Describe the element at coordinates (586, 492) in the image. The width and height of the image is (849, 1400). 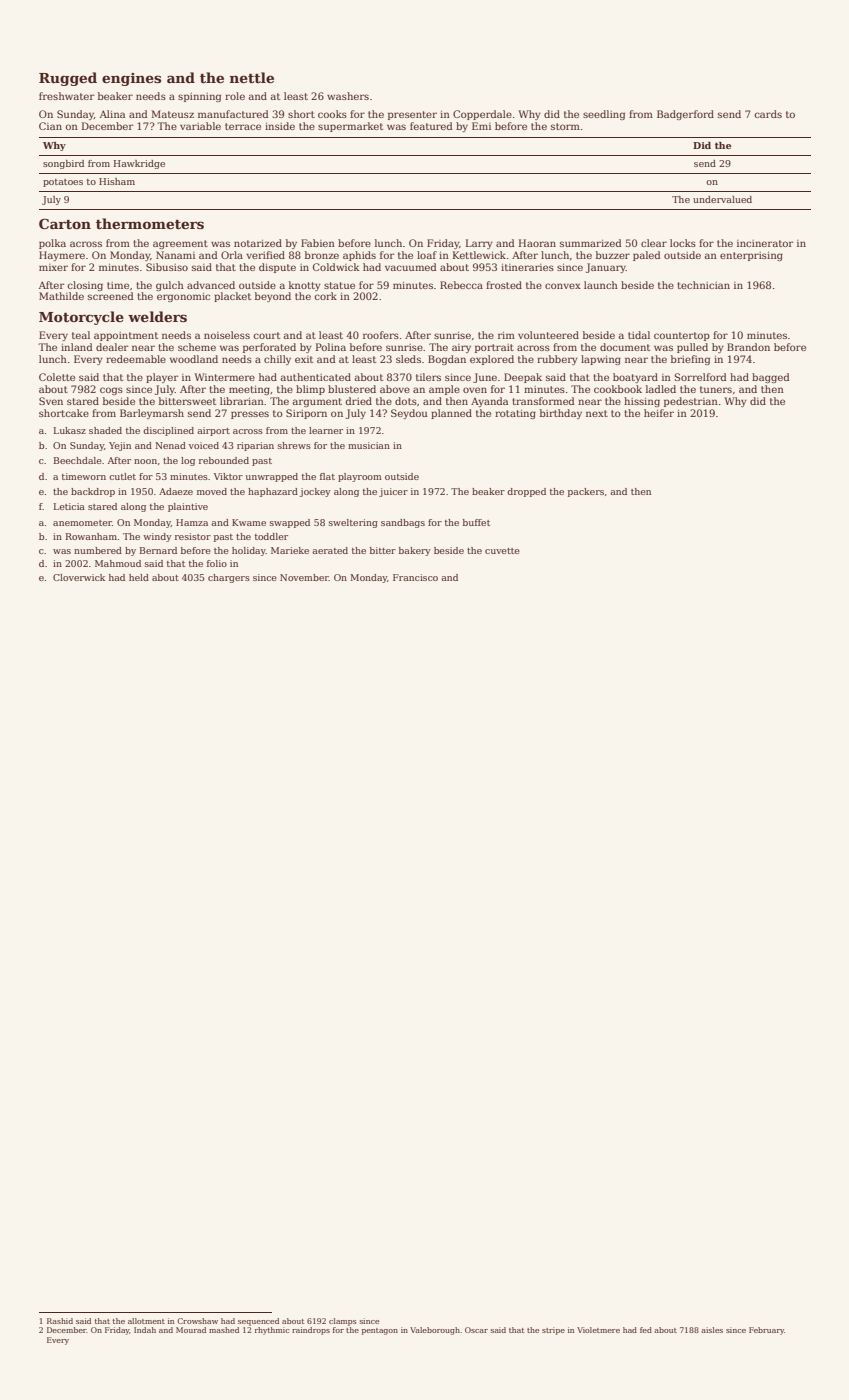
I see `packers` at that location.
